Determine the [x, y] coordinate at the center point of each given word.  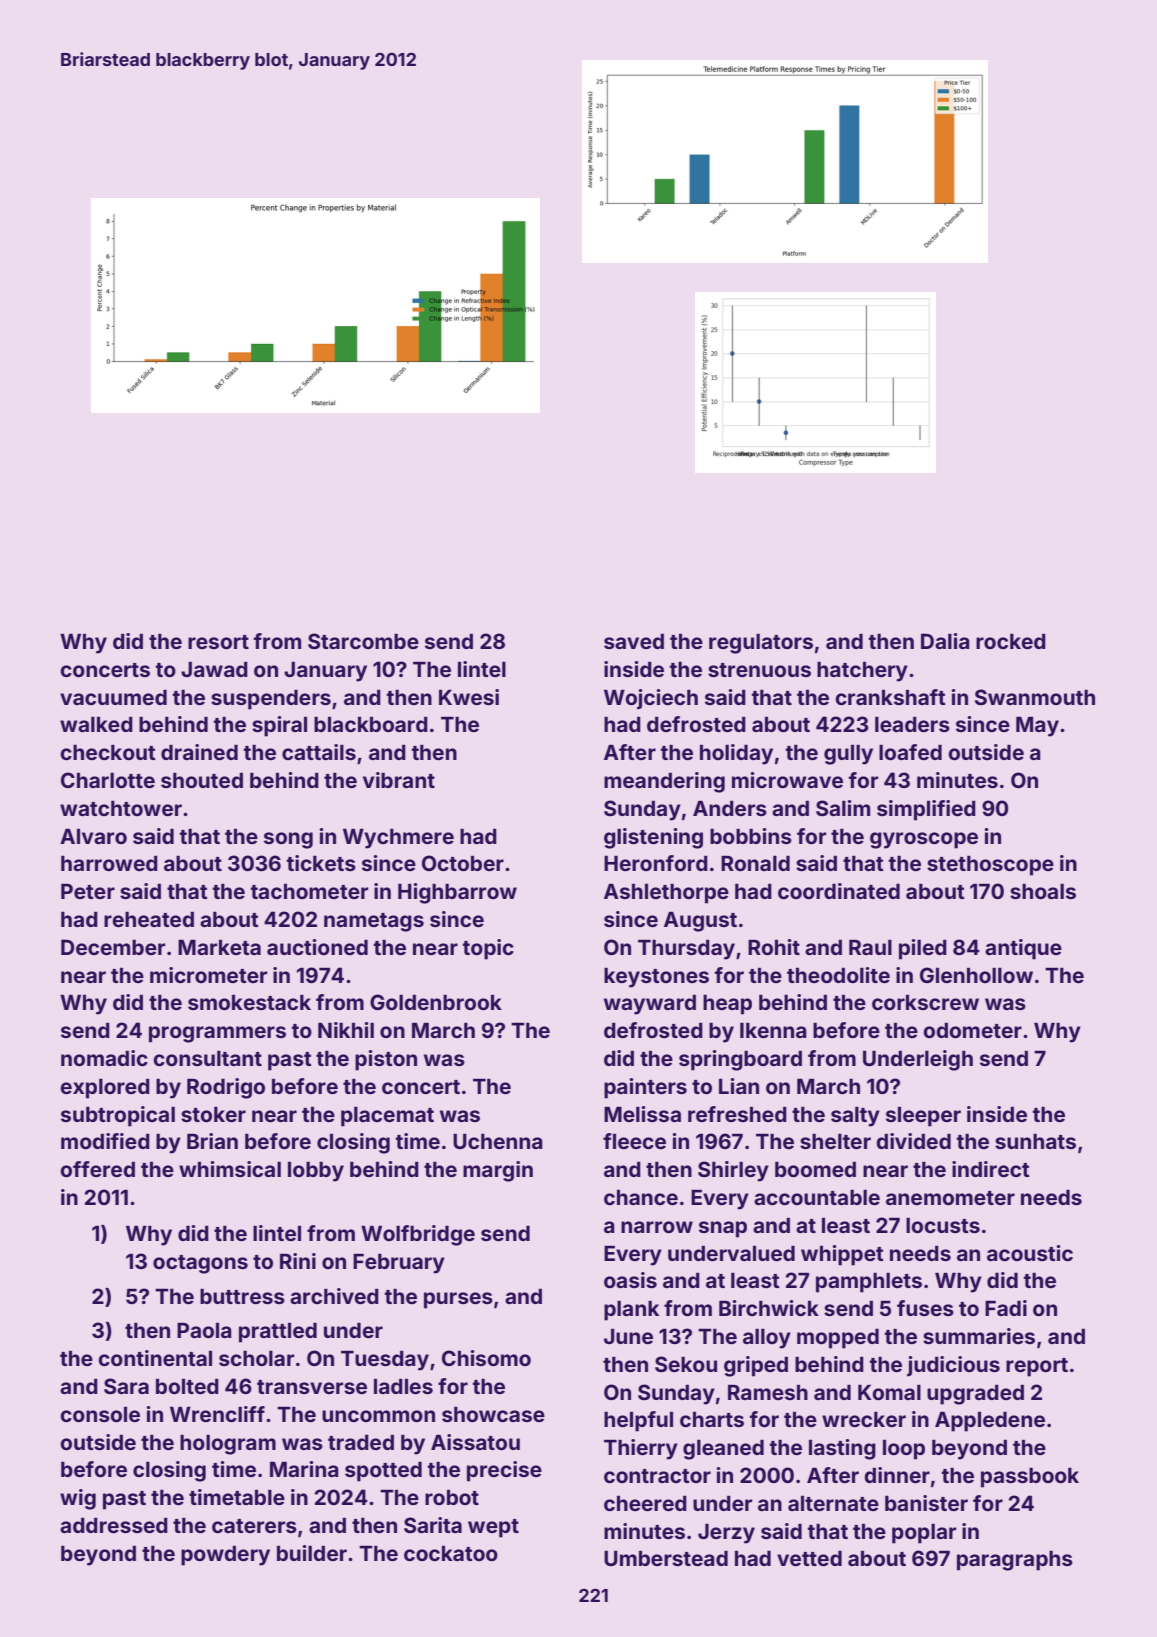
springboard [740, 1060]
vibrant [399, 780]
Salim [843, 808]
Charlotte [108, 780]
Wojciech [651, 699]
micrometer [208, 975]
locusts [943, 1225]
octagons [200, 1264]
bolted [187, 1386]
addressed [114, 1525]
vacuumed [113, 697]
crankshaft [890, 697]
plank [631, 1311]
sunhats [1035, 1141]
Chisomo [486, 1358]
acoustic [1030, 1253]
